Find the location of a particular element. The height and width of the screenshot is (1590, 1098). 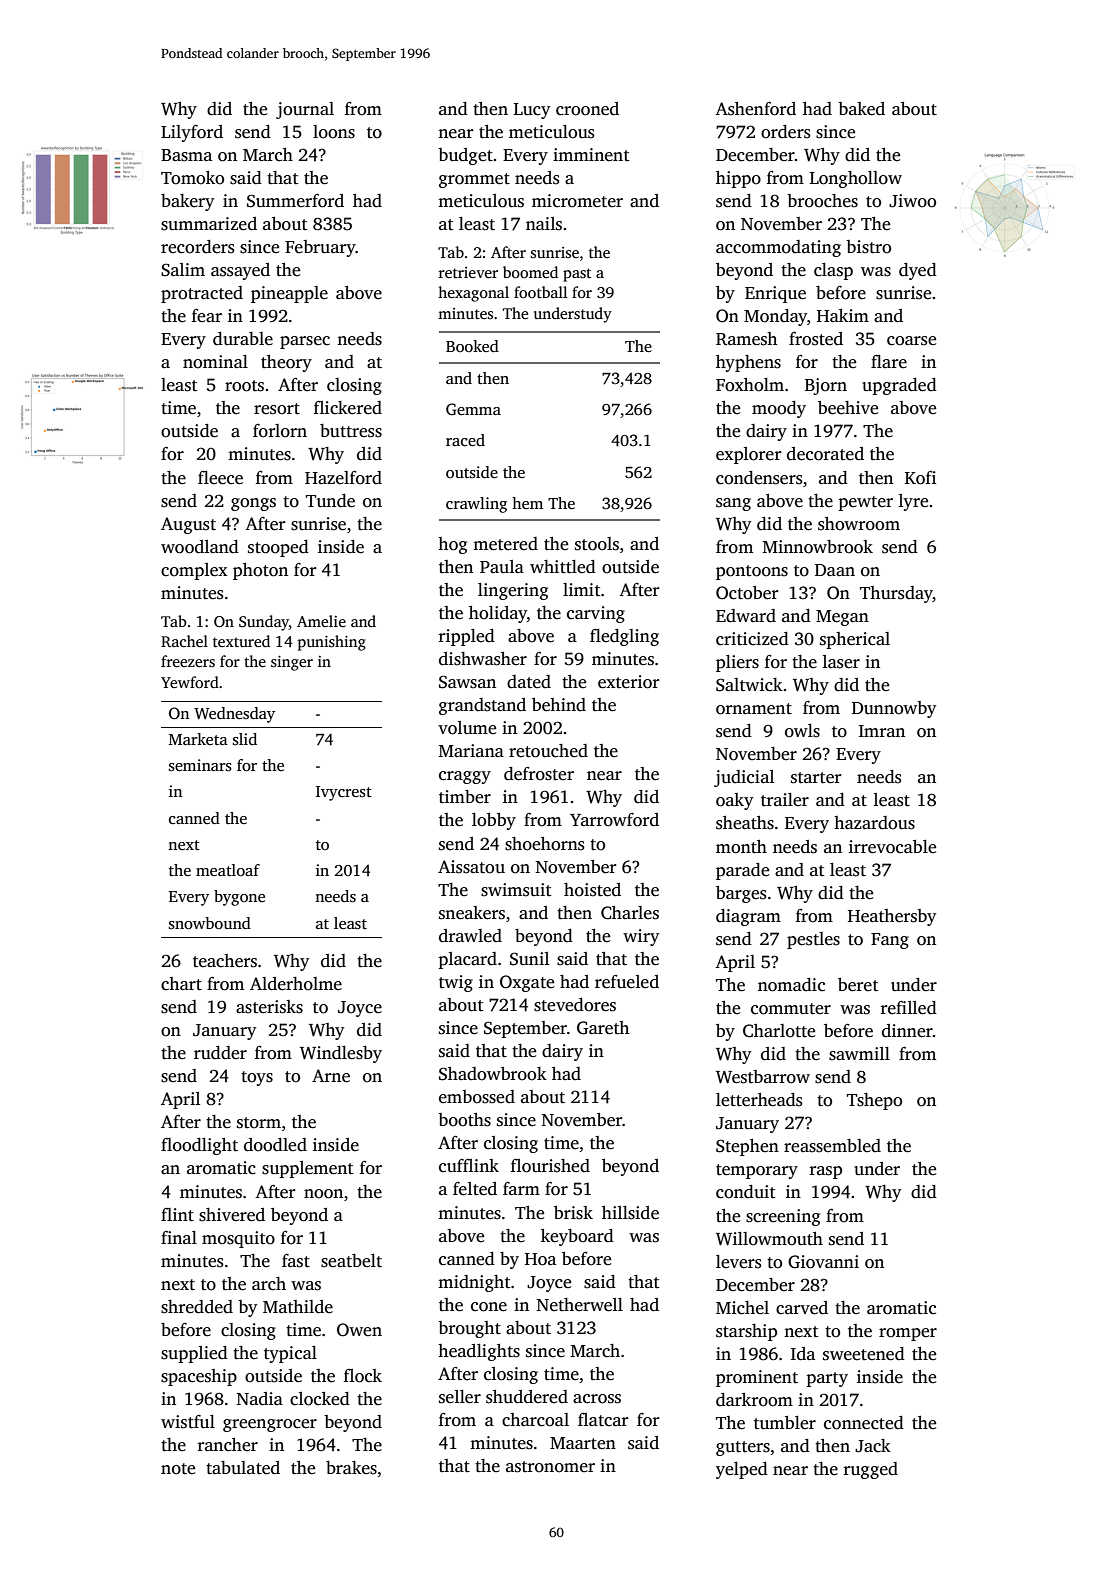

Bjorn is located at coordinates (826, 386).
